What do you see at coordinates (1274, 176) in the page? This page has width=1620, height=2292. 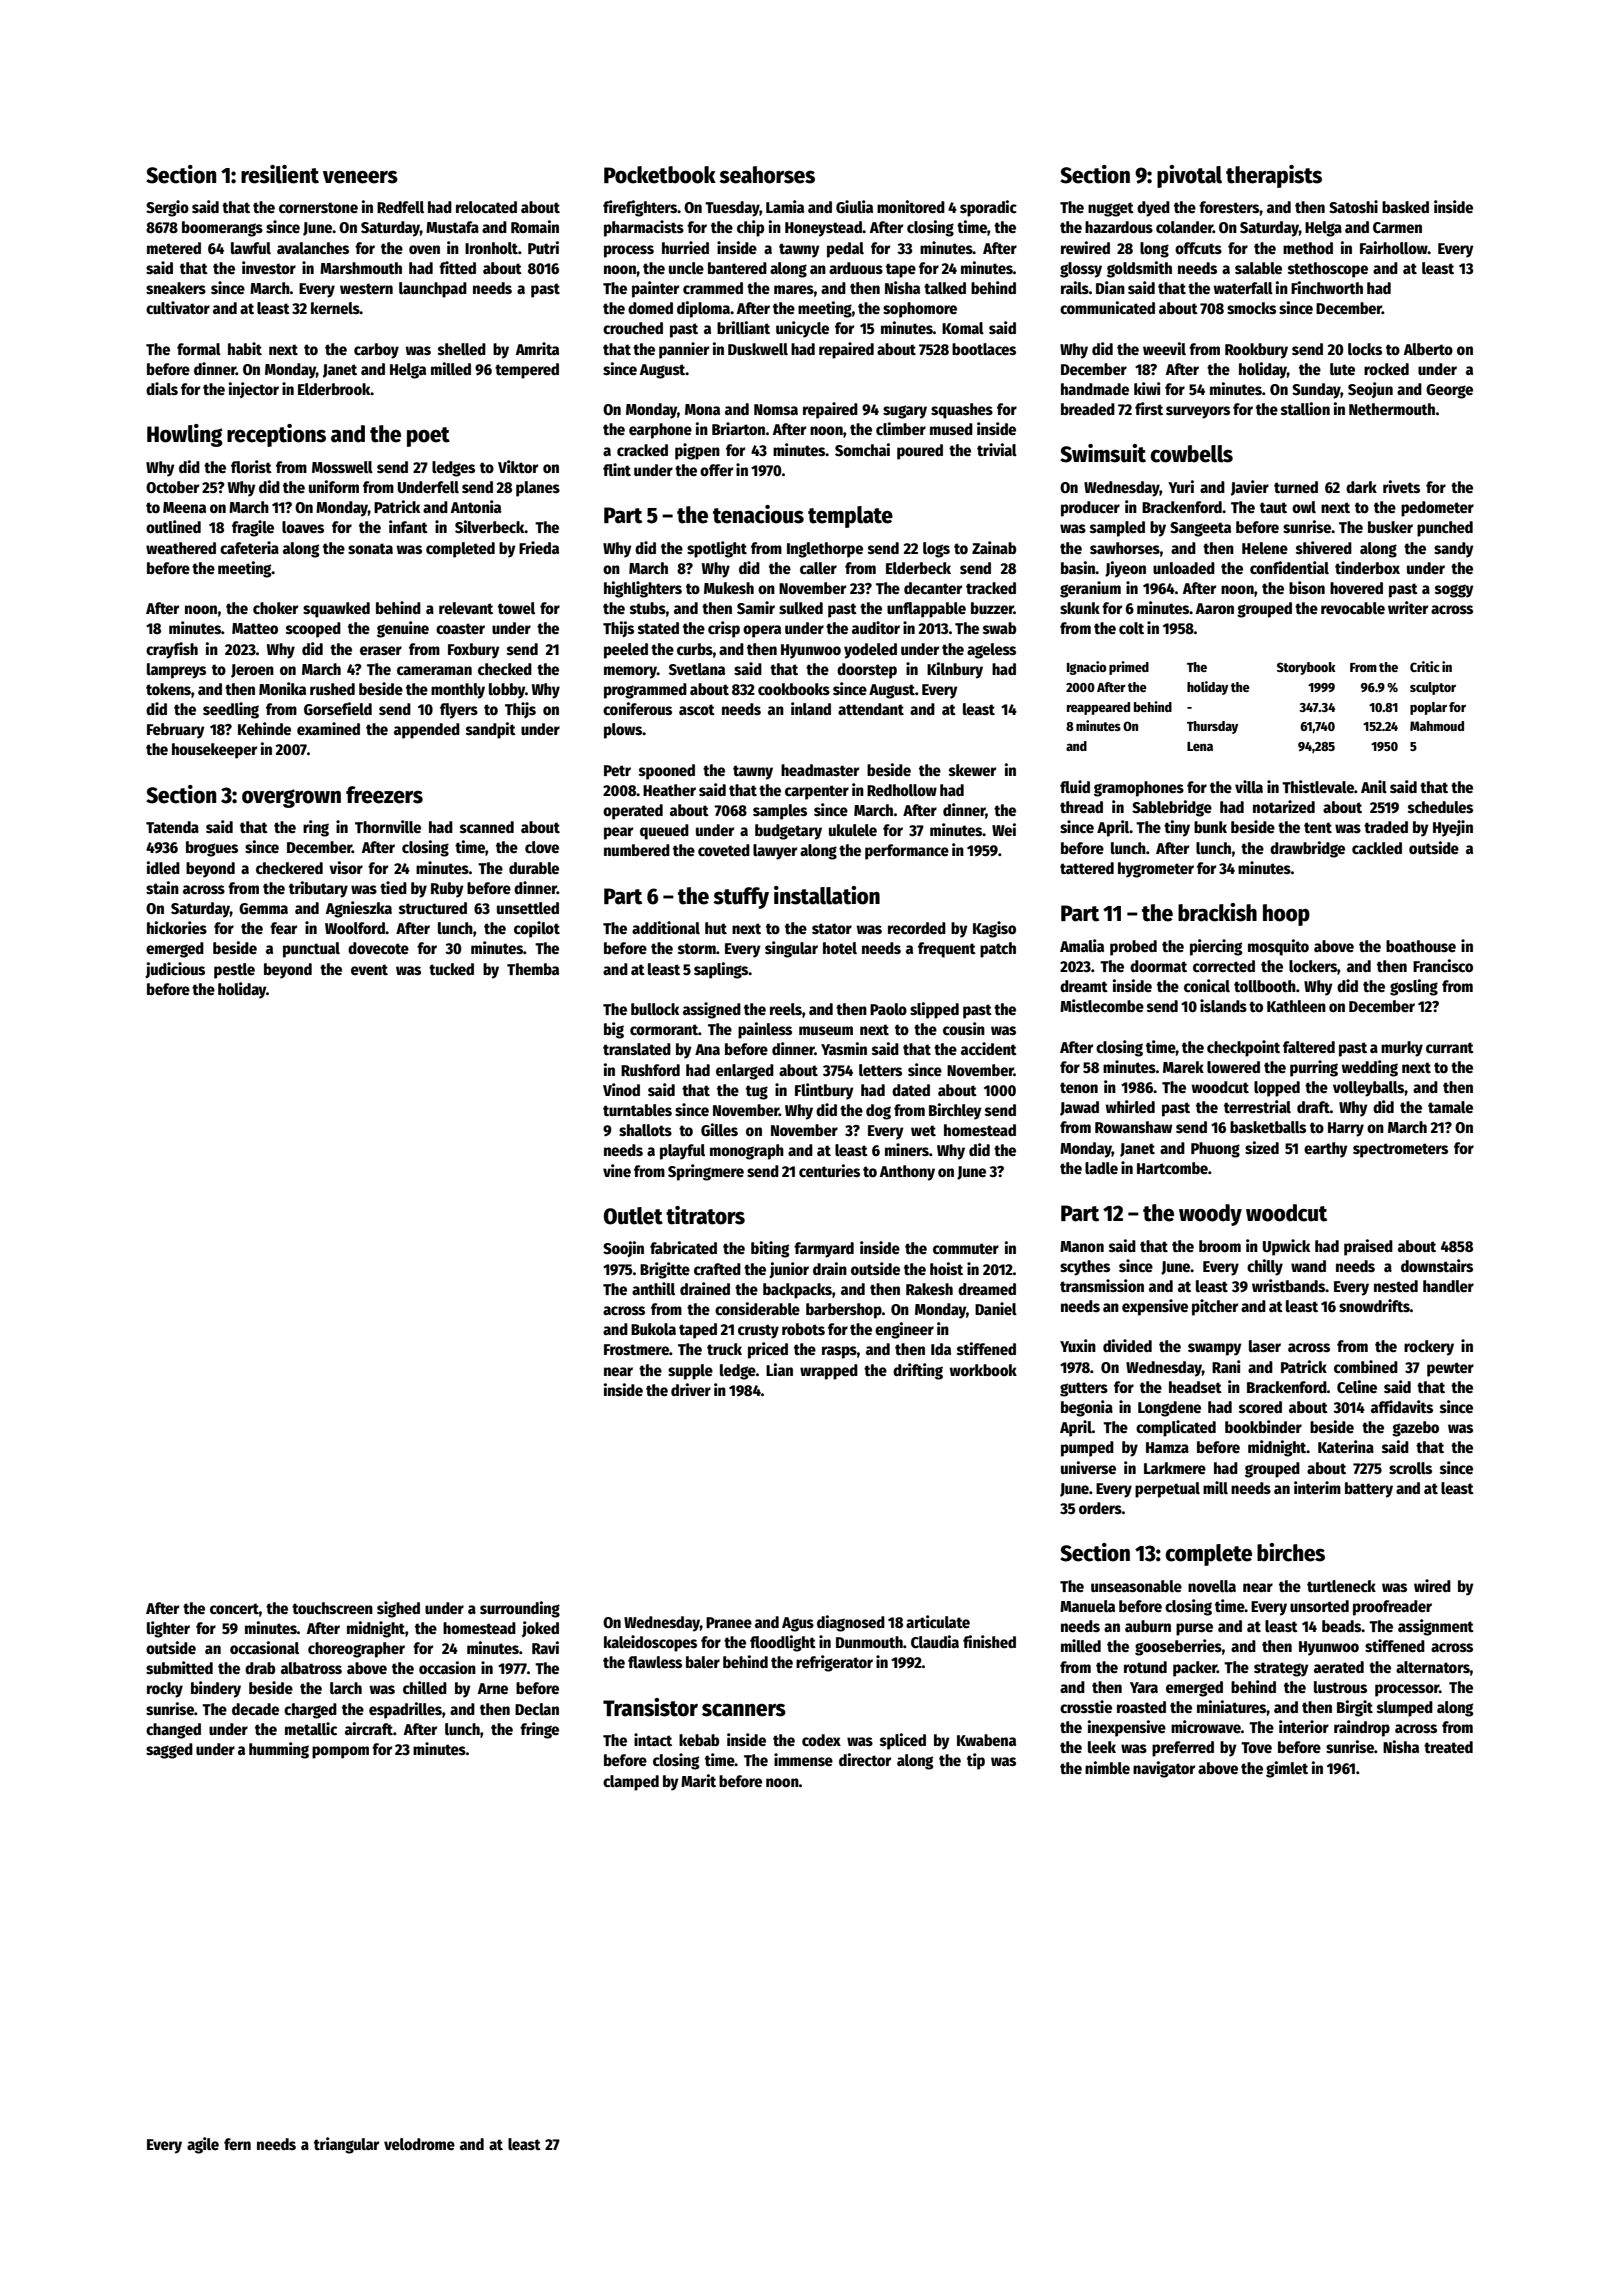 I see `therapists` at bounding box center [1274, 176].
